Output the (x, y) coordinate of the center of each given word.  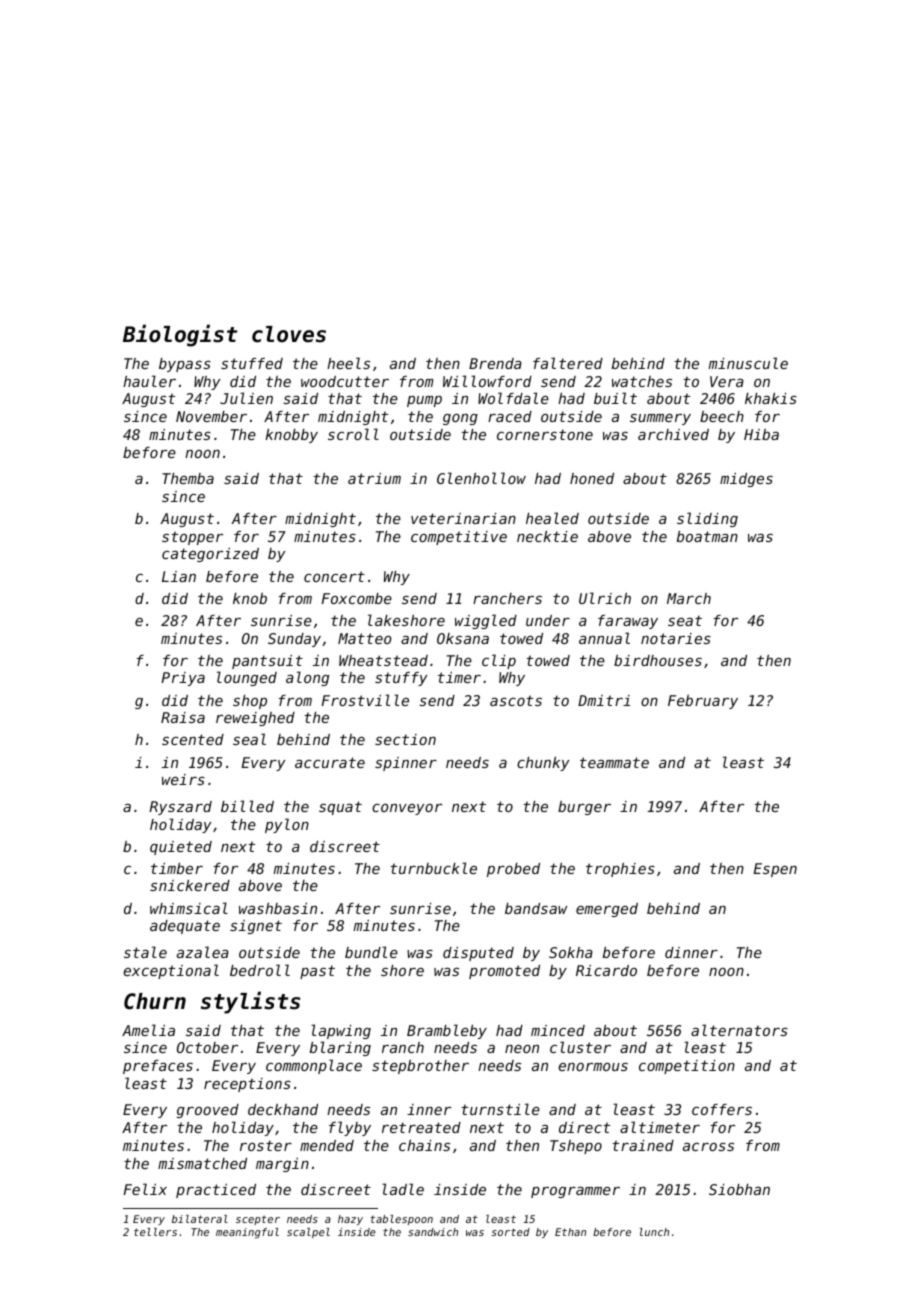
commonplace (314, 1066)
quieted (181, 848)
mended (327, 1145)
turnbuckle (434, 868)
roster (266, 1145)
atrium (374, 478)
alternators (739, 1030)
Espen (775, 870)
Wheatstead (383, 660)
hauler (149, 381)
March (689, 598)
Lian (179, 576)
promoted (504, 972)
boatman (707, 536)
